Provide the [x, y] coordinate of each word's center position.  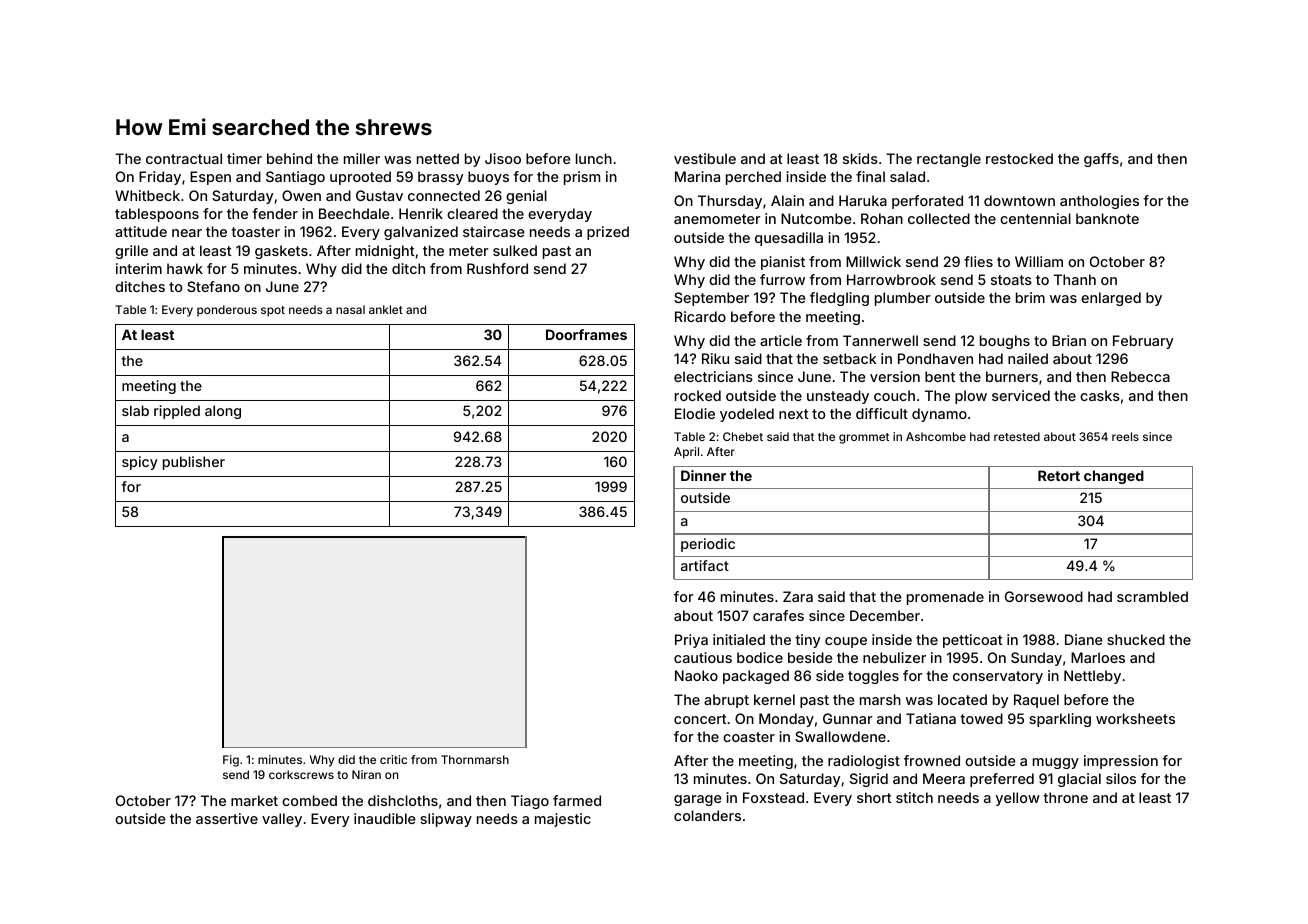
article [781, 340]
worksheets [1135, 718]
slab [135, 410]
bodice [760, 657]
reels [1125, 436]
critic [393, 759]
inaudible [385, 818]
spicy [140, 463]
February [1143, 342]
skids [860, 158]
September [711, 299]
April [686, 453]
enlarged [1111, 299]
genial [526, 197]
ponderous [227, 311]
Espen [210, 178]
